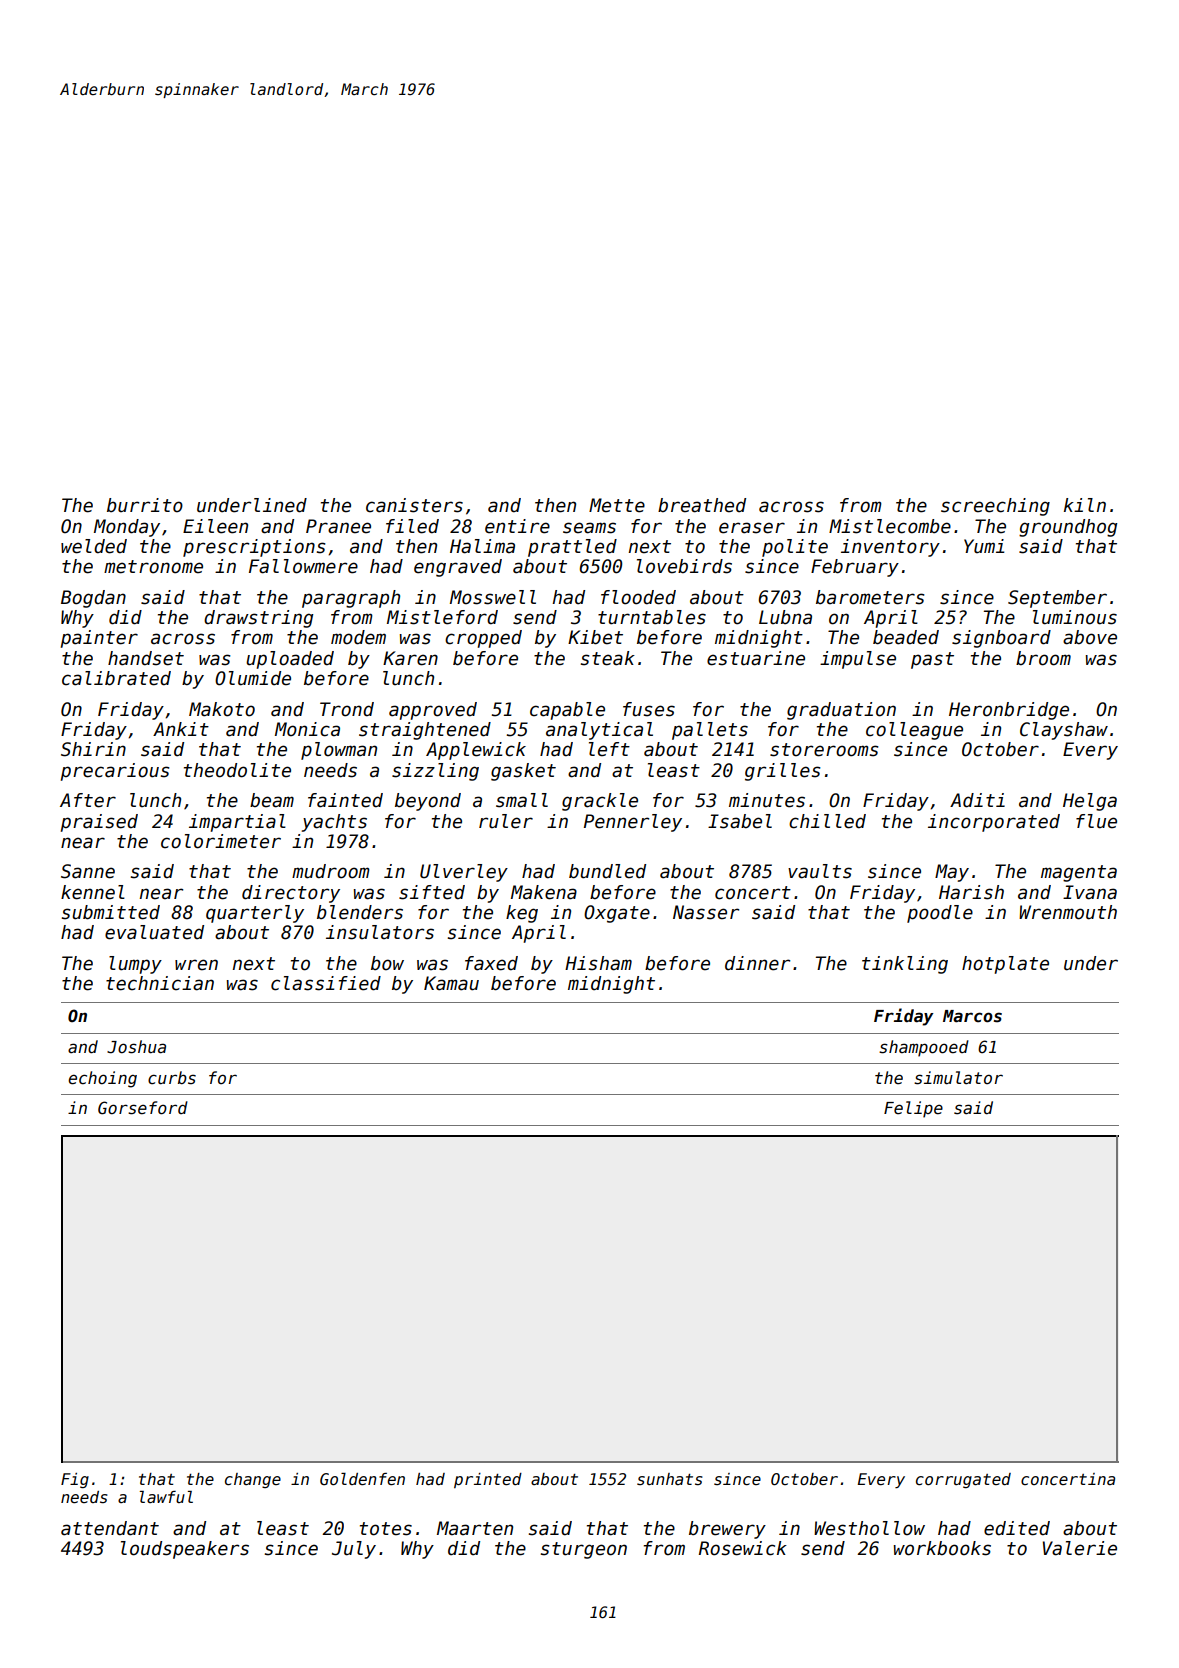 The image size is (1179, 1668). Describe the element at coordinates (995, 507) in the document. I see `screeching` at that location.
